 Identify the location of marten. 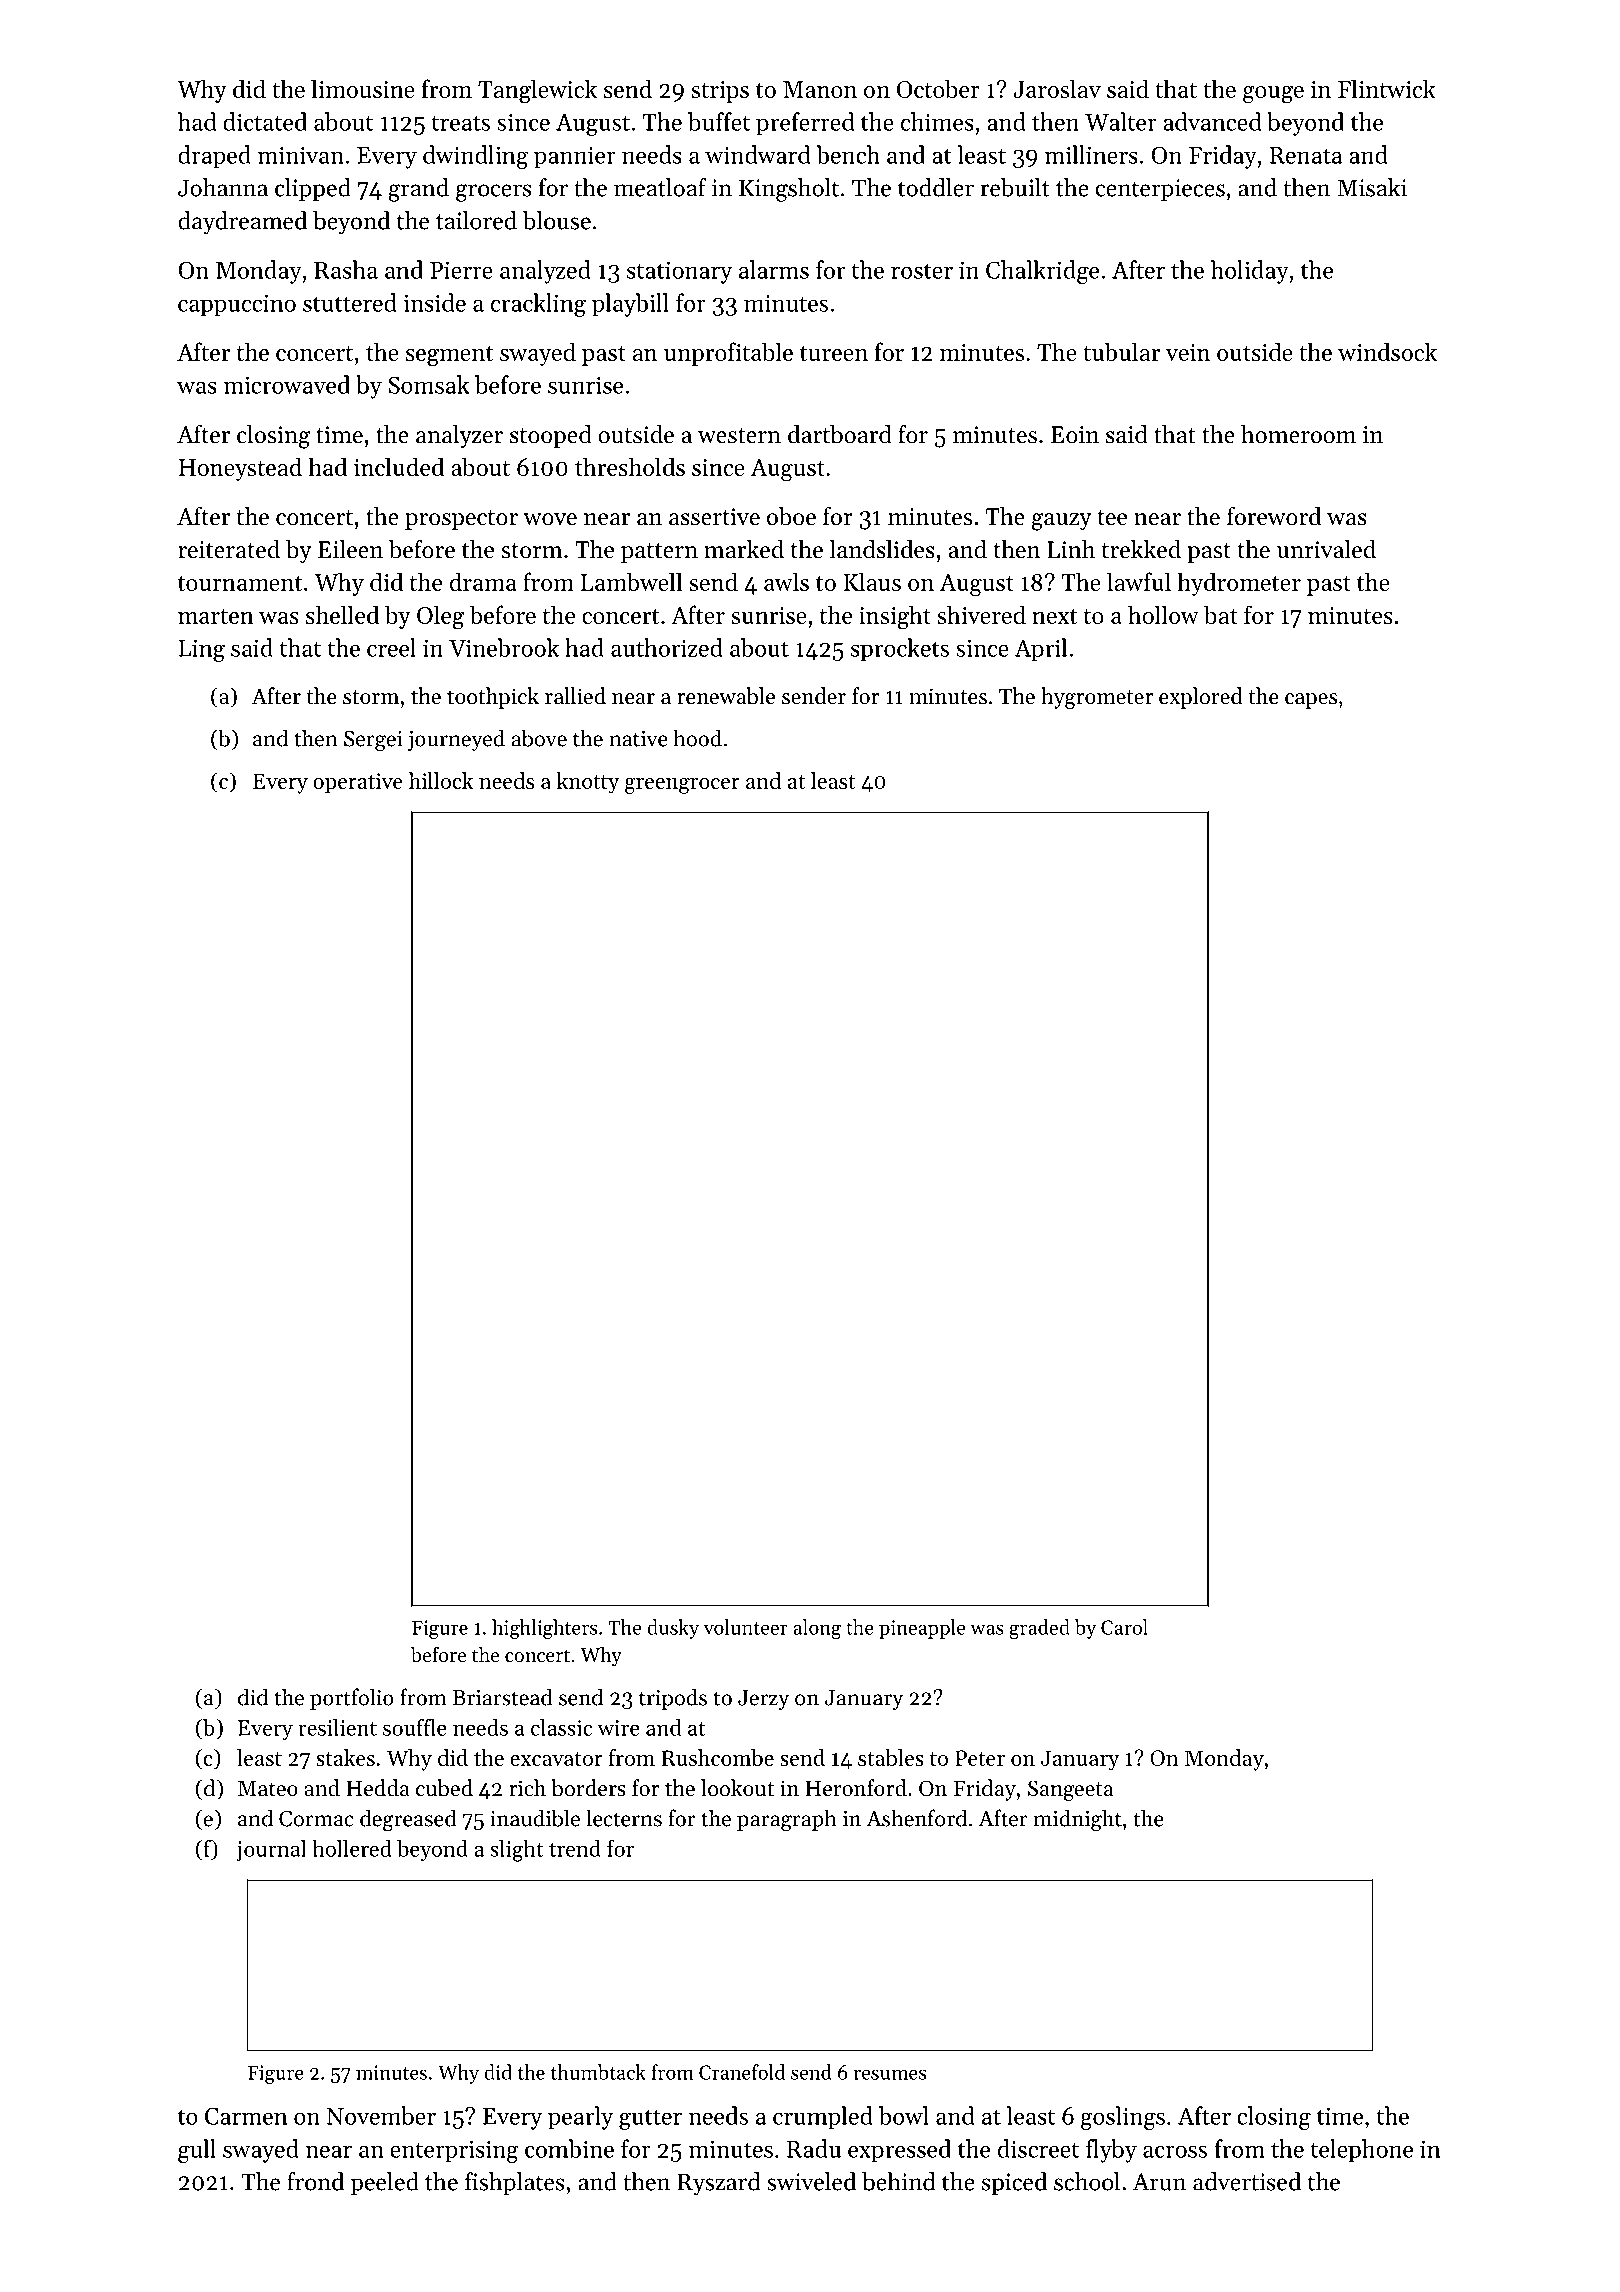
(216, 616).
